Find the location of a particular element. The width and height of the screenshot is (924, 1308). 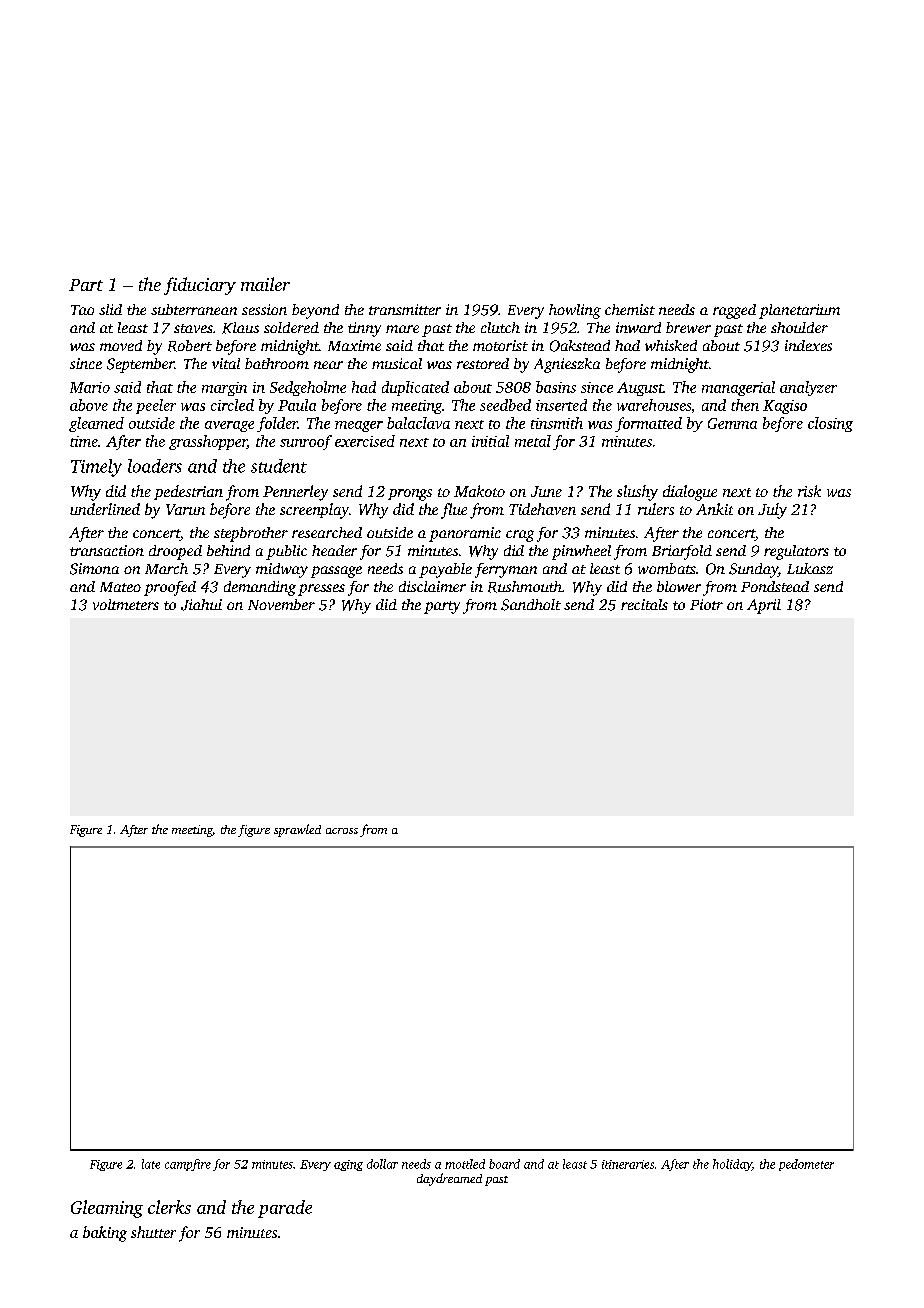

Piotr is located at coordinates (706, 604).
